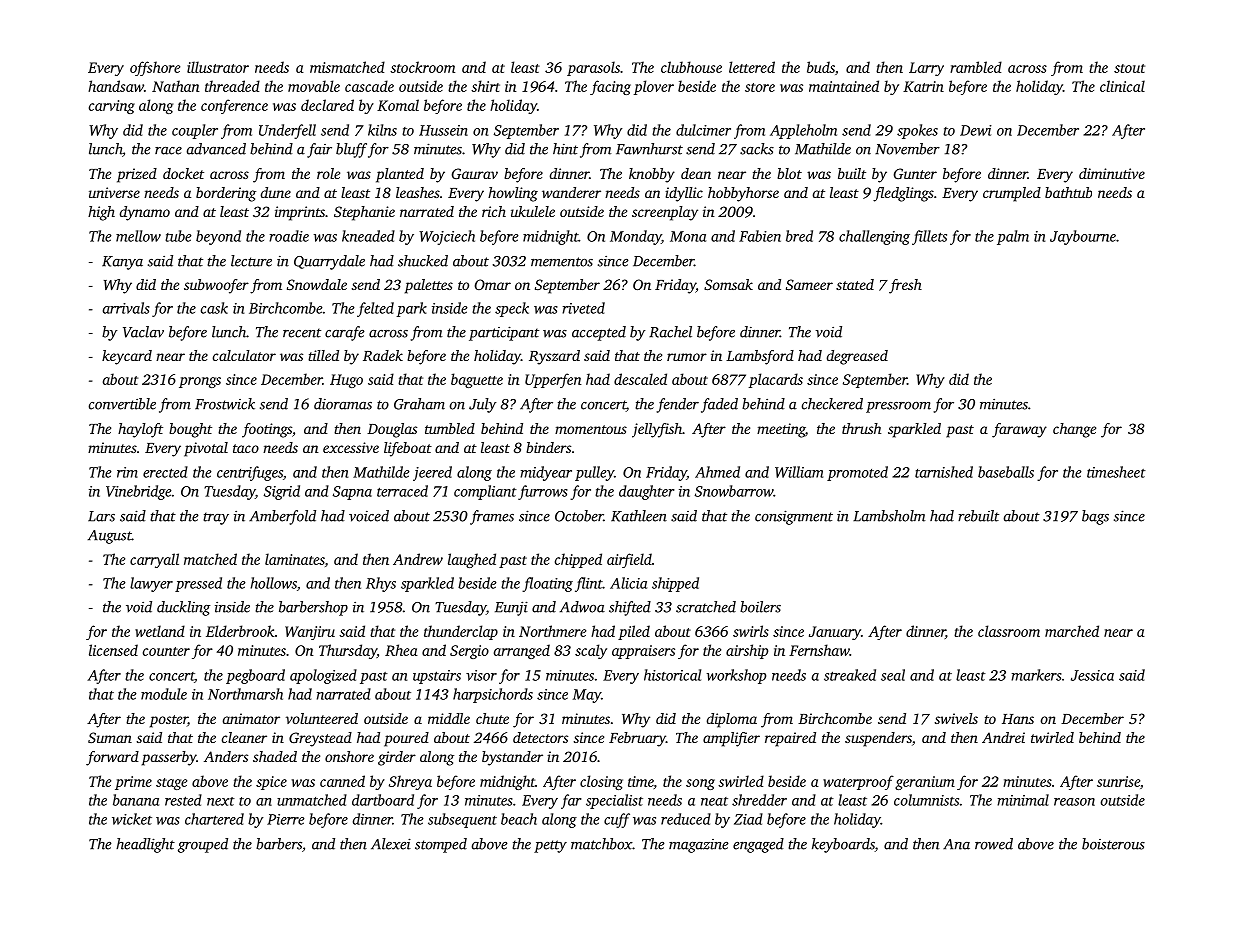 Image resolution: width=1233 pixels, height=952 pixels. What do you see at coordinates (583, 308) in the page?
I see `riveted` at bounding box center [583, 308].
